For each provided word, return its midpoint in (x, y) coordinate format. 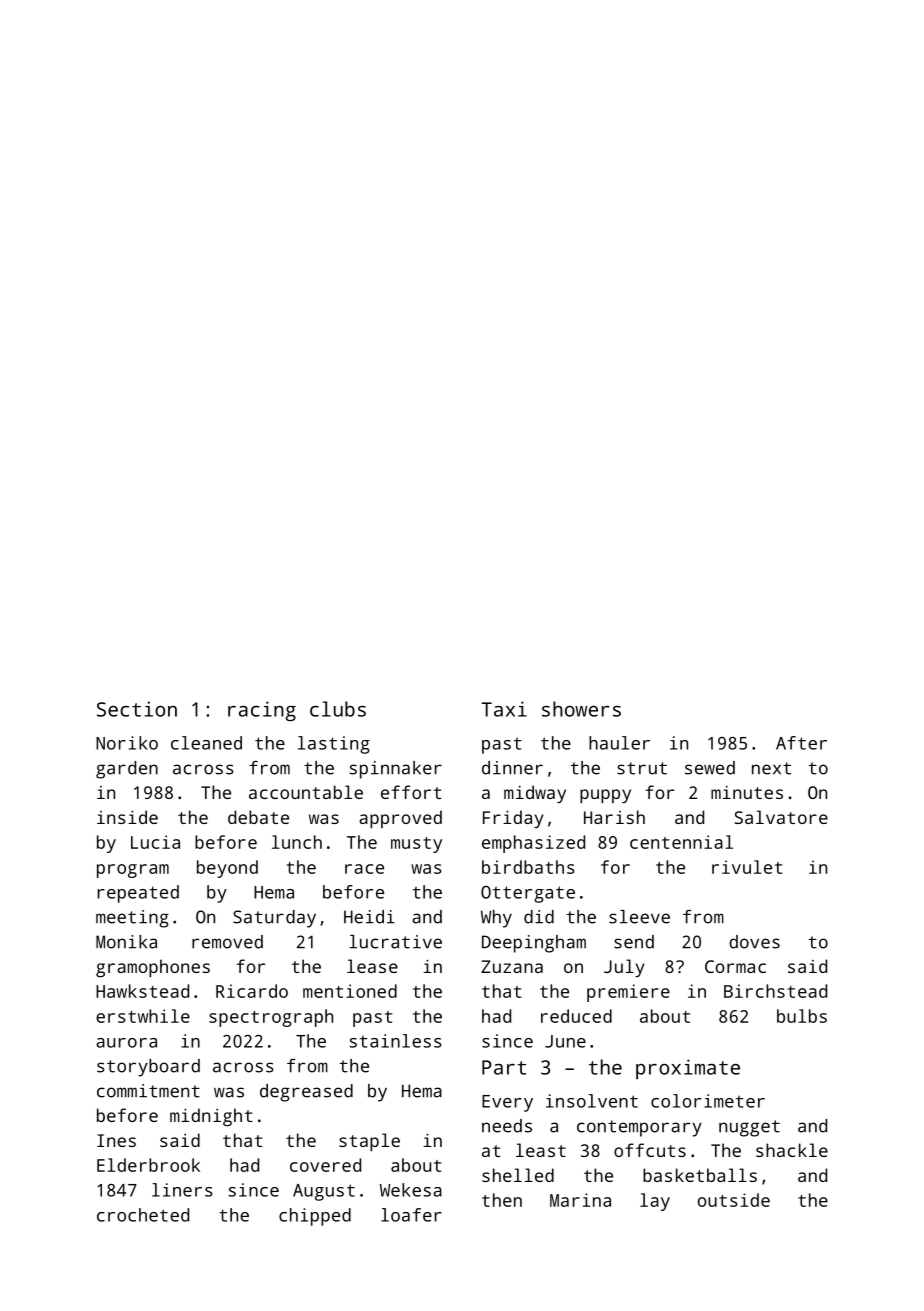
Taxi (504, 709)
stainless (395, 1041)
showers (581, 709)
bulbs (802, 1016)
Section (137, 709)
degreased (306, 1093)
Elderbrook (148, 1165)
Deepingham (534, 944)
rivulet (747, 867)
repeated (138, 894)
